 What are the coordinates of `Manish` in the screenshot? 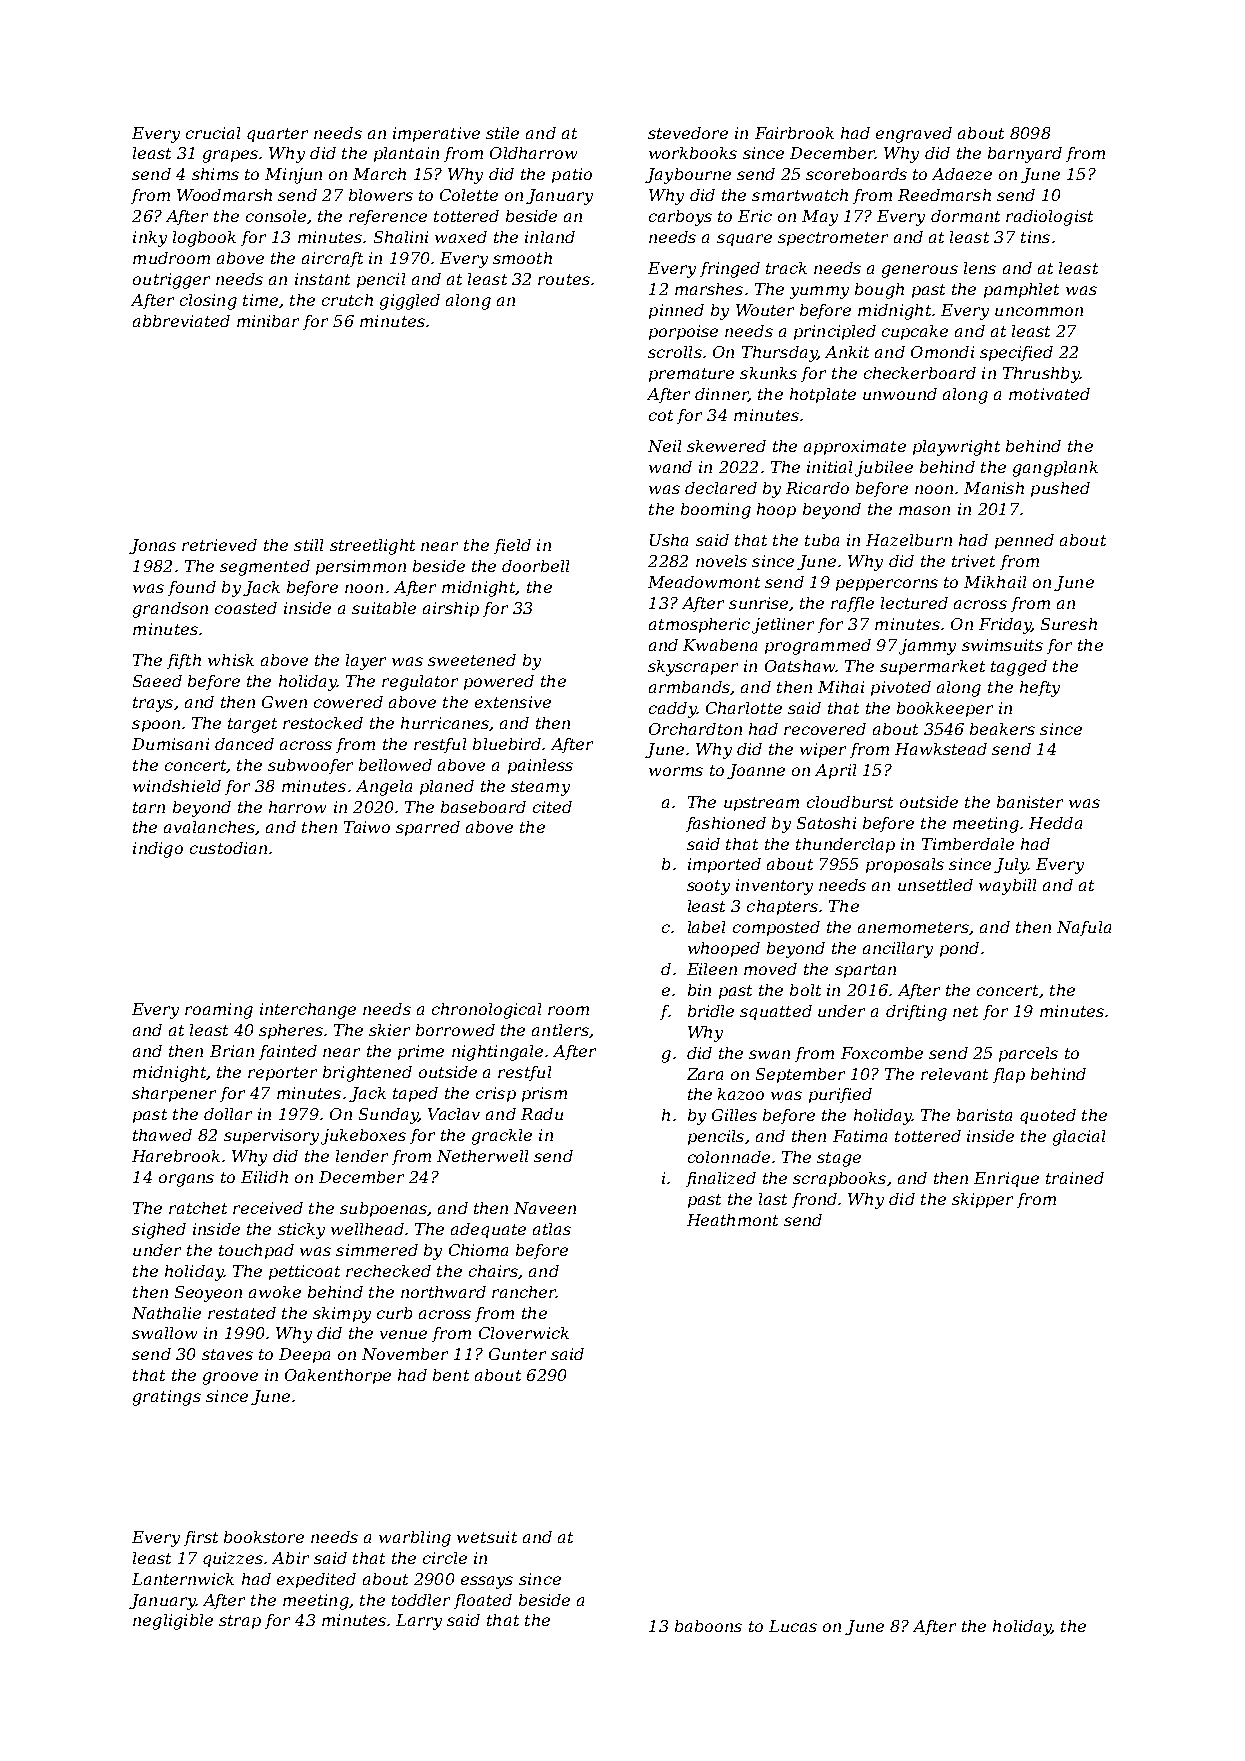 It's located at (994, 488).
